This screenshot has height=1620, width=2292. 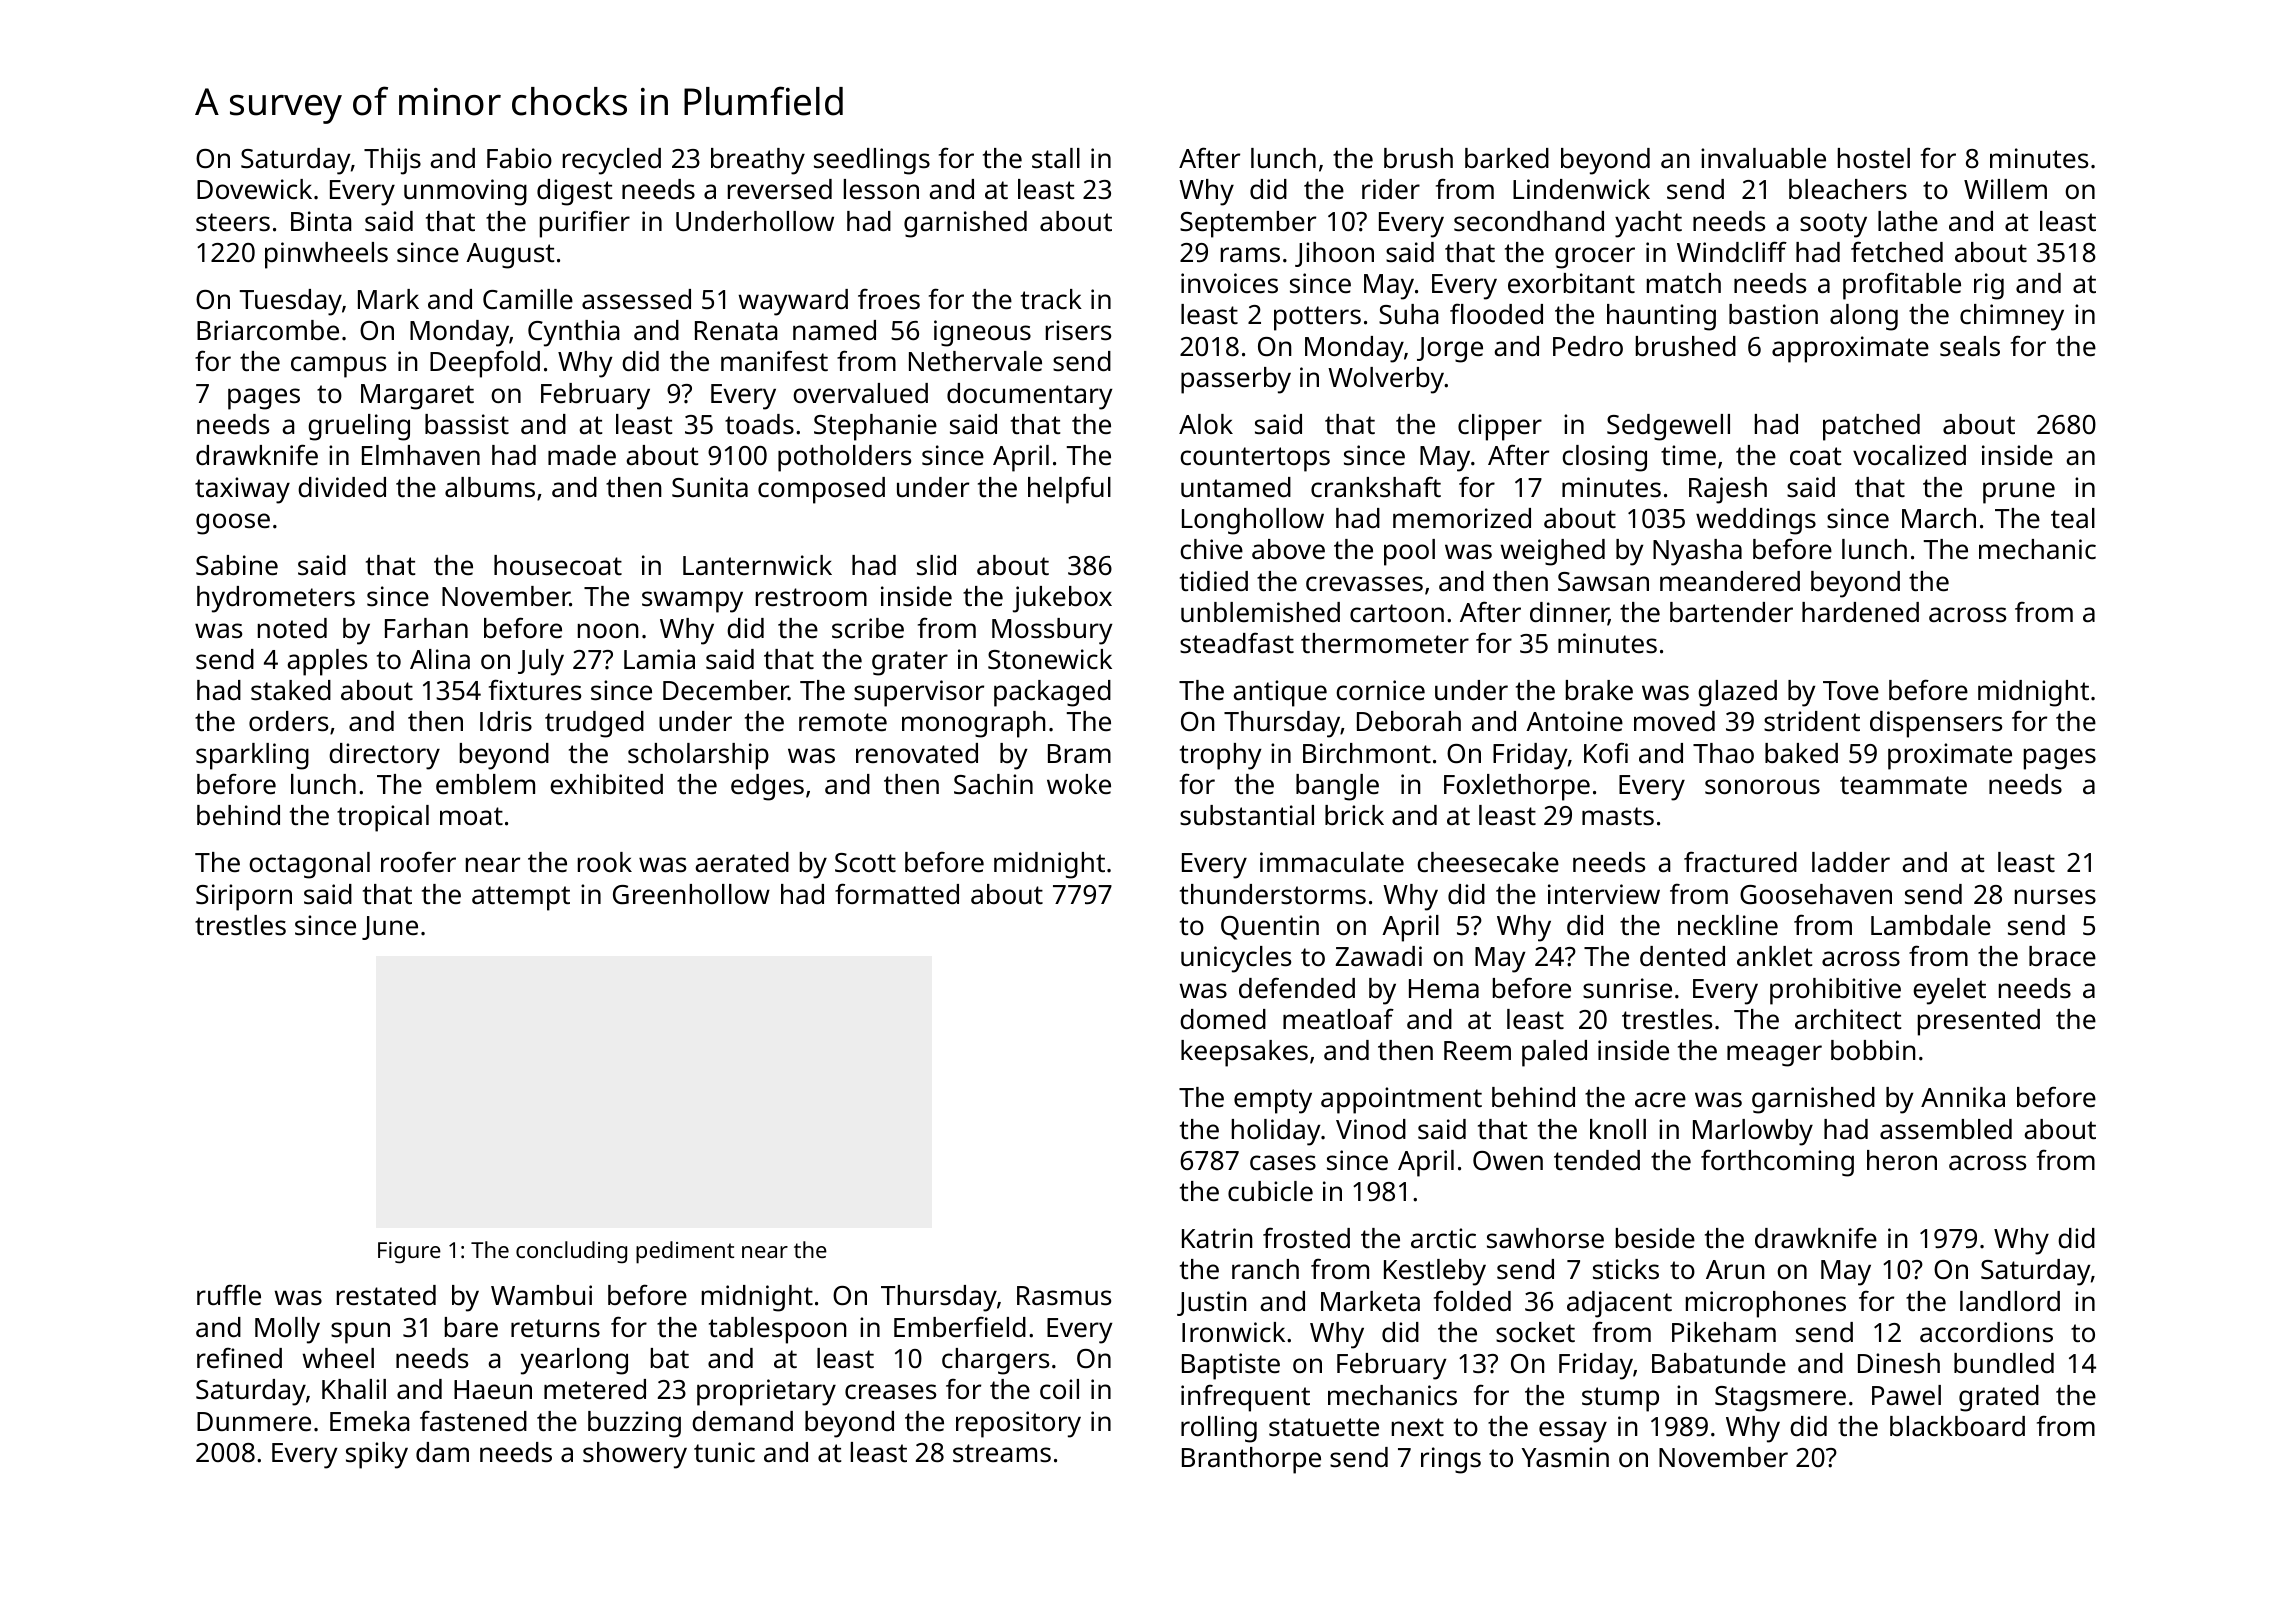 What do you see at coordinates (1763, 158) in the screenshot?
I see `invaluable` at bounding box center [1763, 158].
